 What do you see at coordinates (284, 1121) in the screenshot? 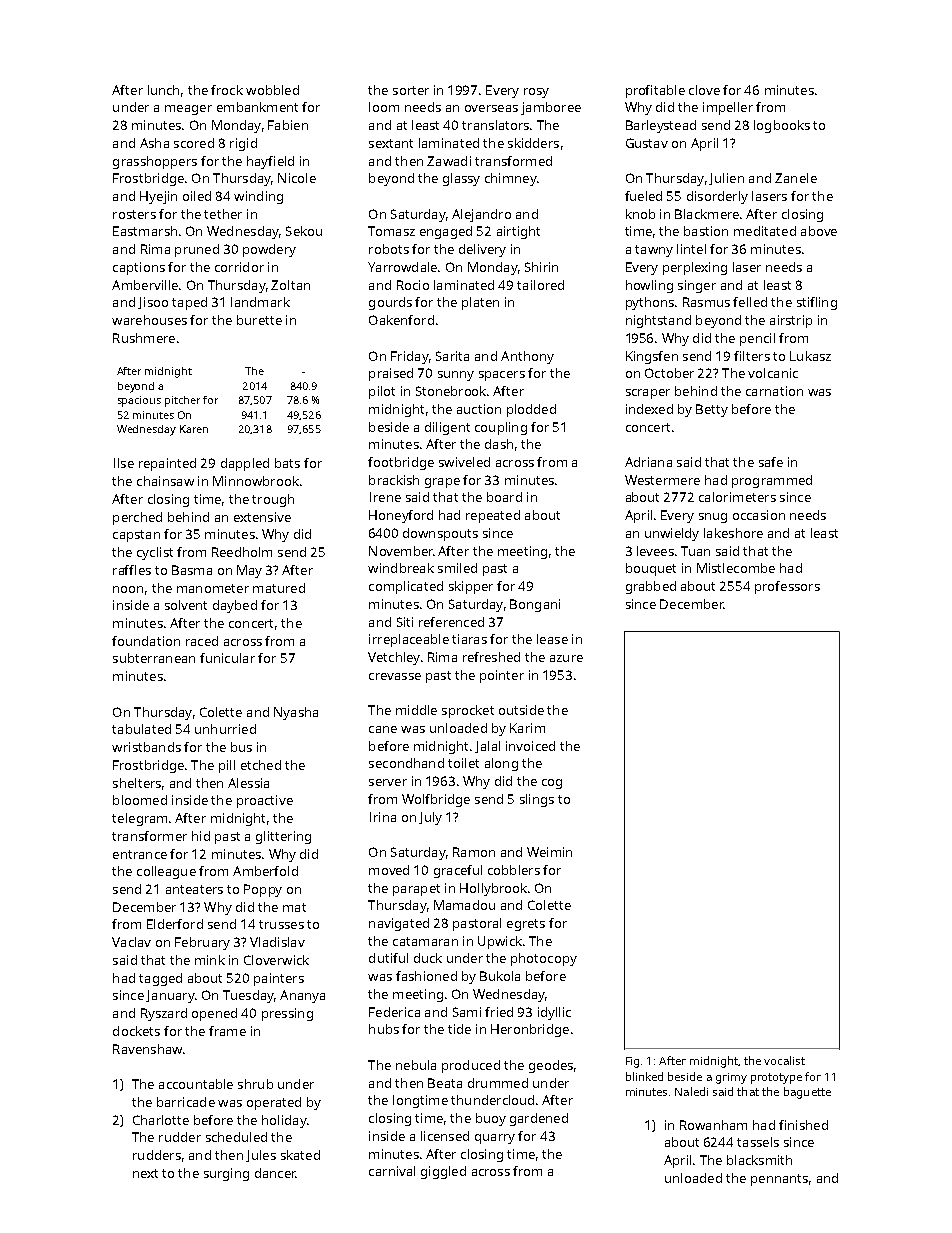
I see `holiday` at bounding box center [284, 1121].
